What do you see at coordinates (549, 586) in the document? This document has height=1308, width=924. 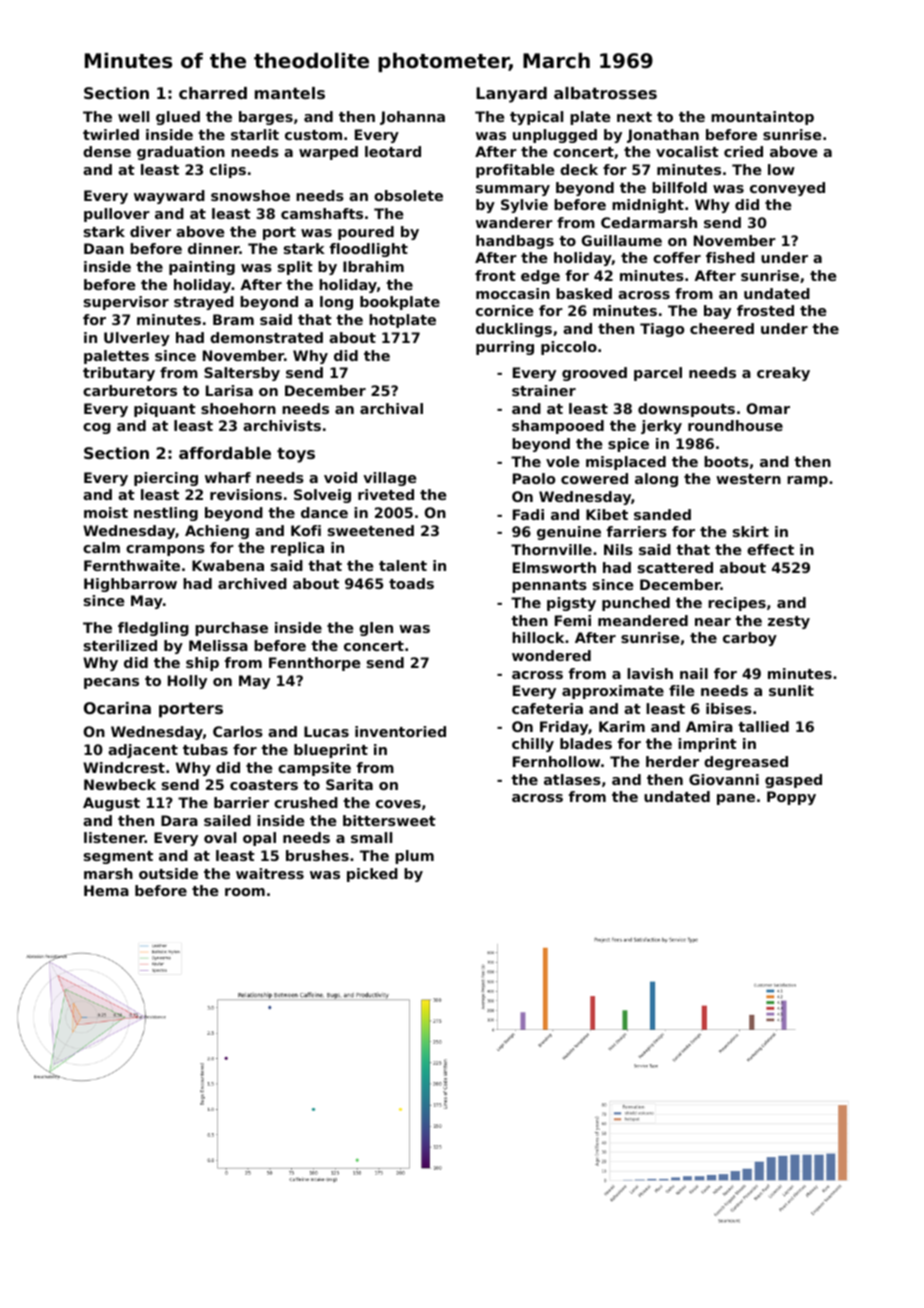 I see `pennants` at bounding box center [549, 586].
